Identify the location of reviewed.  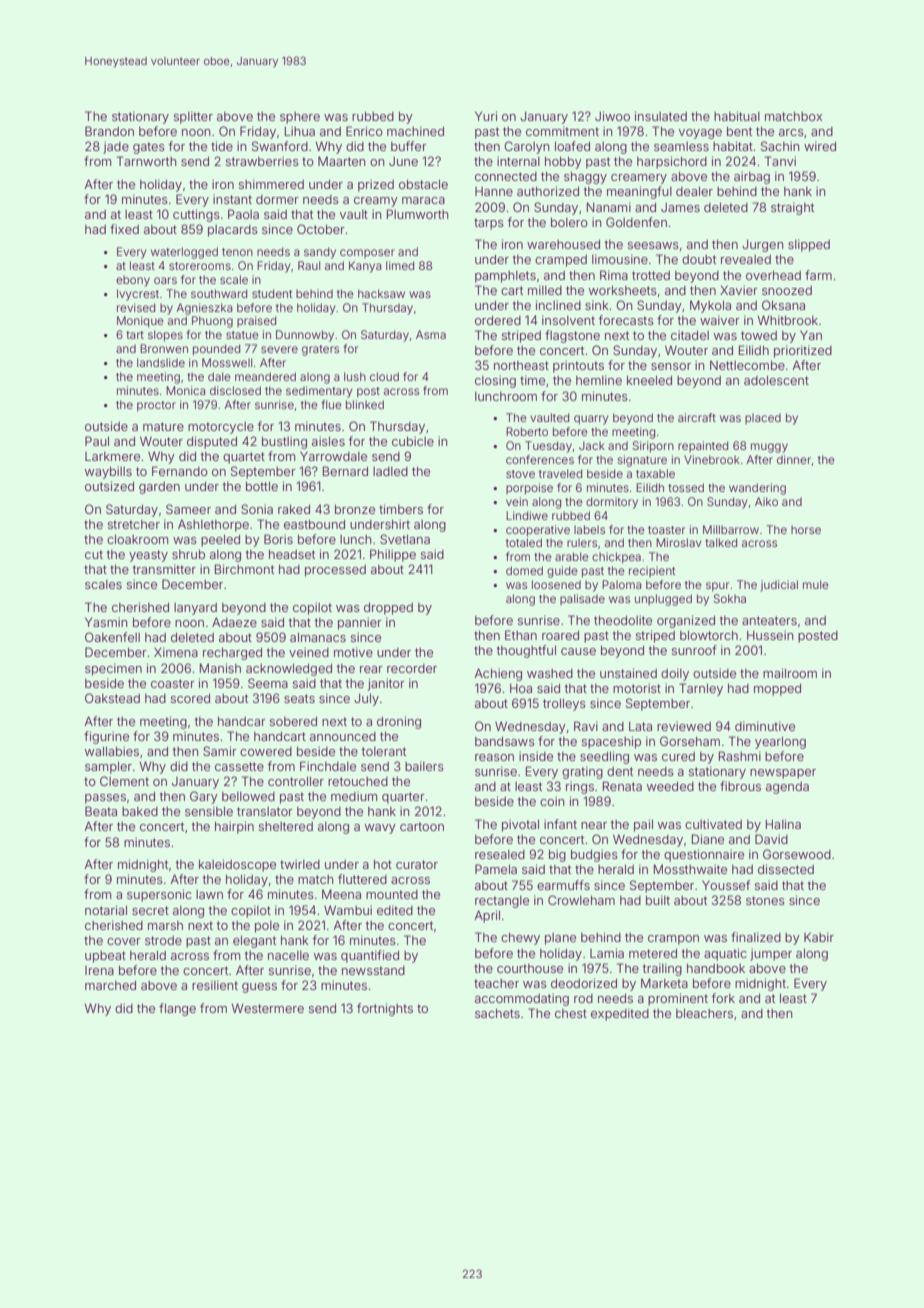
(684, 726).
